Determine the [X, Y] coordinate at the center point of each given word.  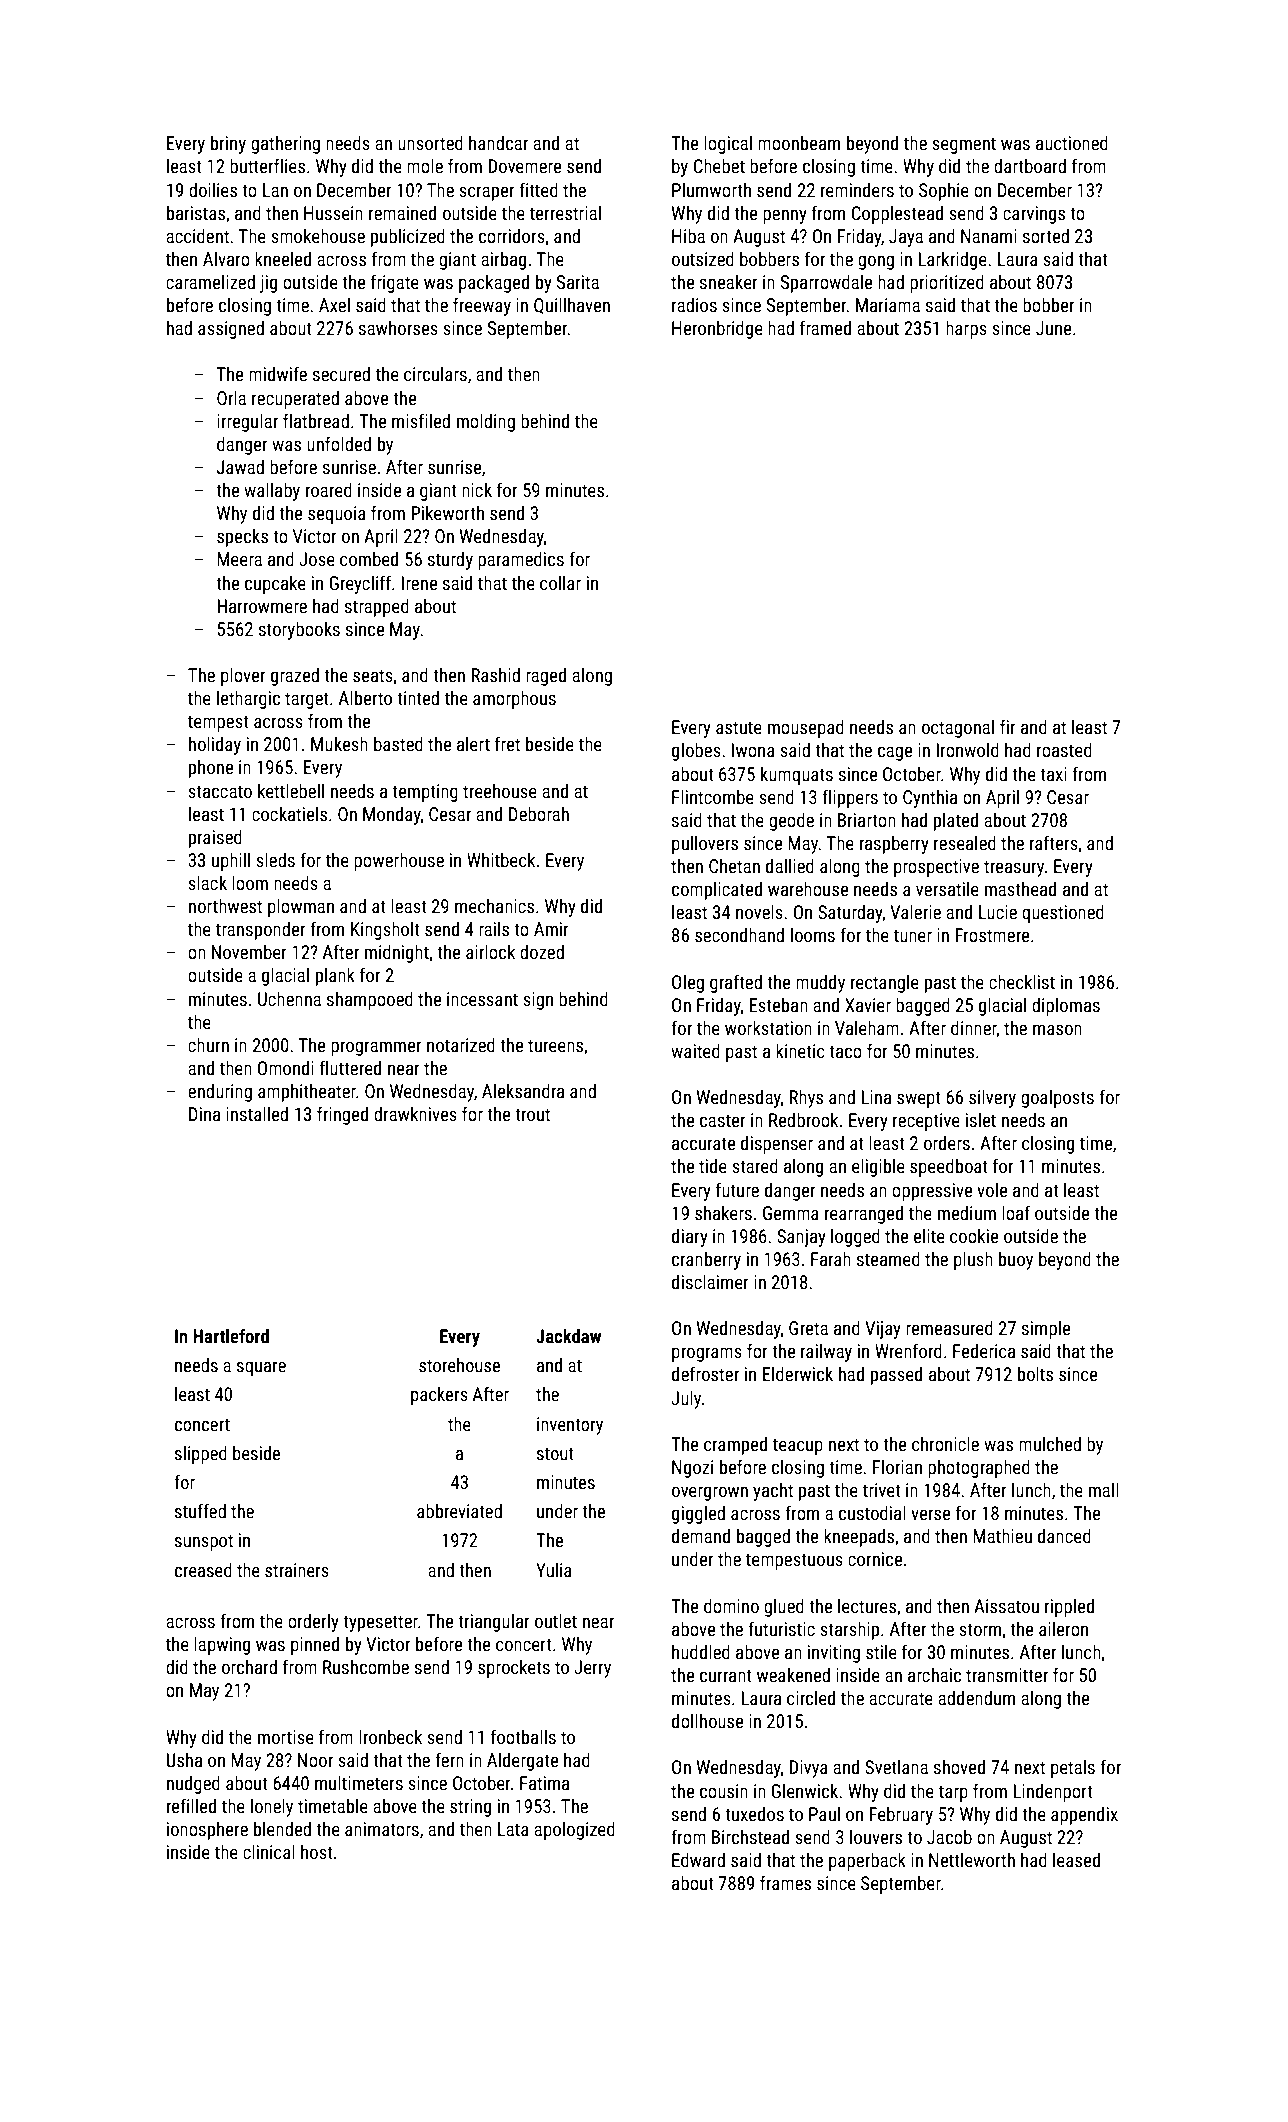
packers [439, 1396]
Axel [334, 305]
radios [694, 305]
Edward [698, 1860]
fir [1008, 726]
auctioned [1072, 143]
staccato [220, 791]
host [317, 1852]
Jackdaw [568, 1336]
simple [1046, 1330]
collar [560, 583]
